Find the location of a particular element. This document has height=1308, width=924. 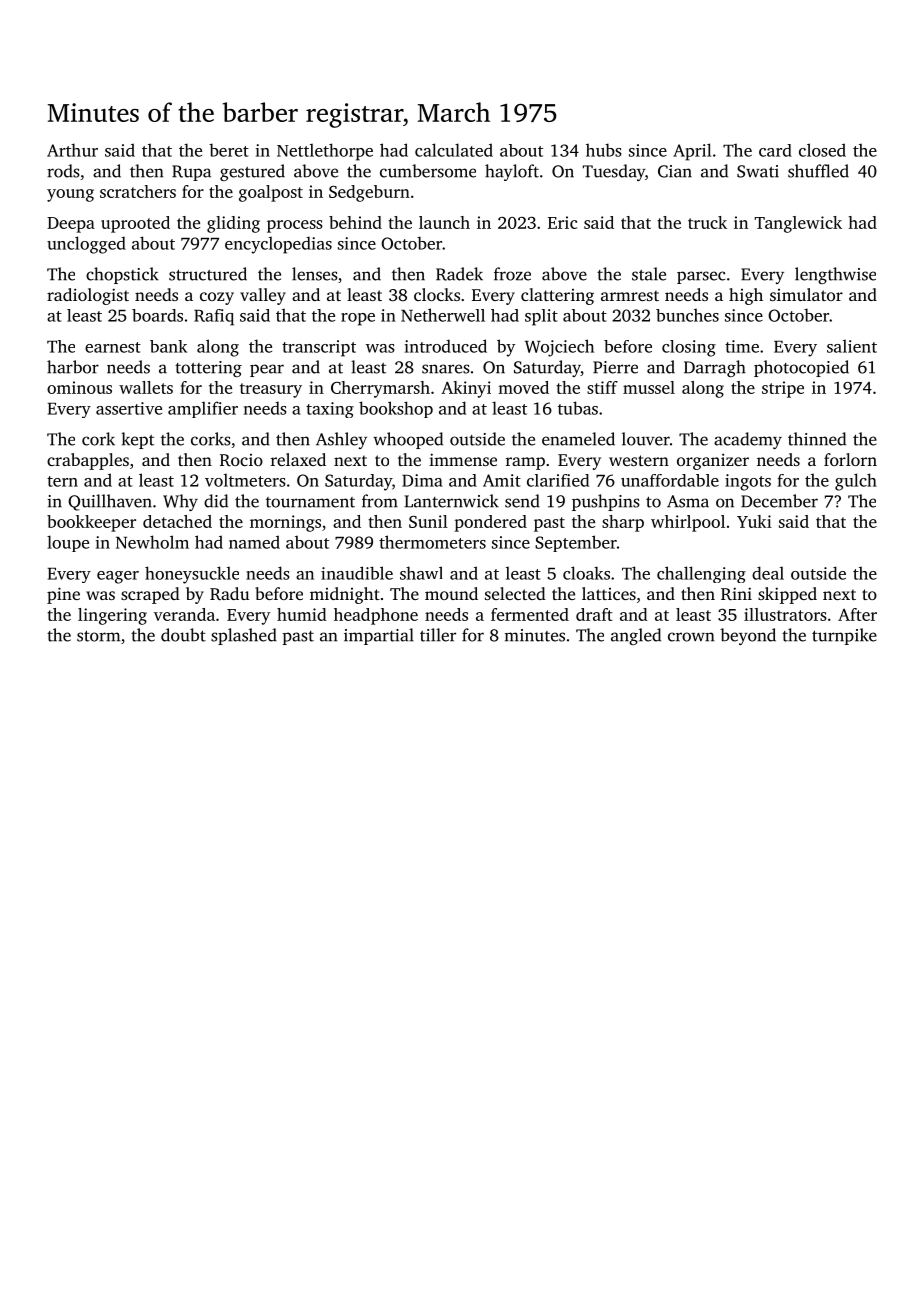

splashed is located at coordinates (244, 636).
